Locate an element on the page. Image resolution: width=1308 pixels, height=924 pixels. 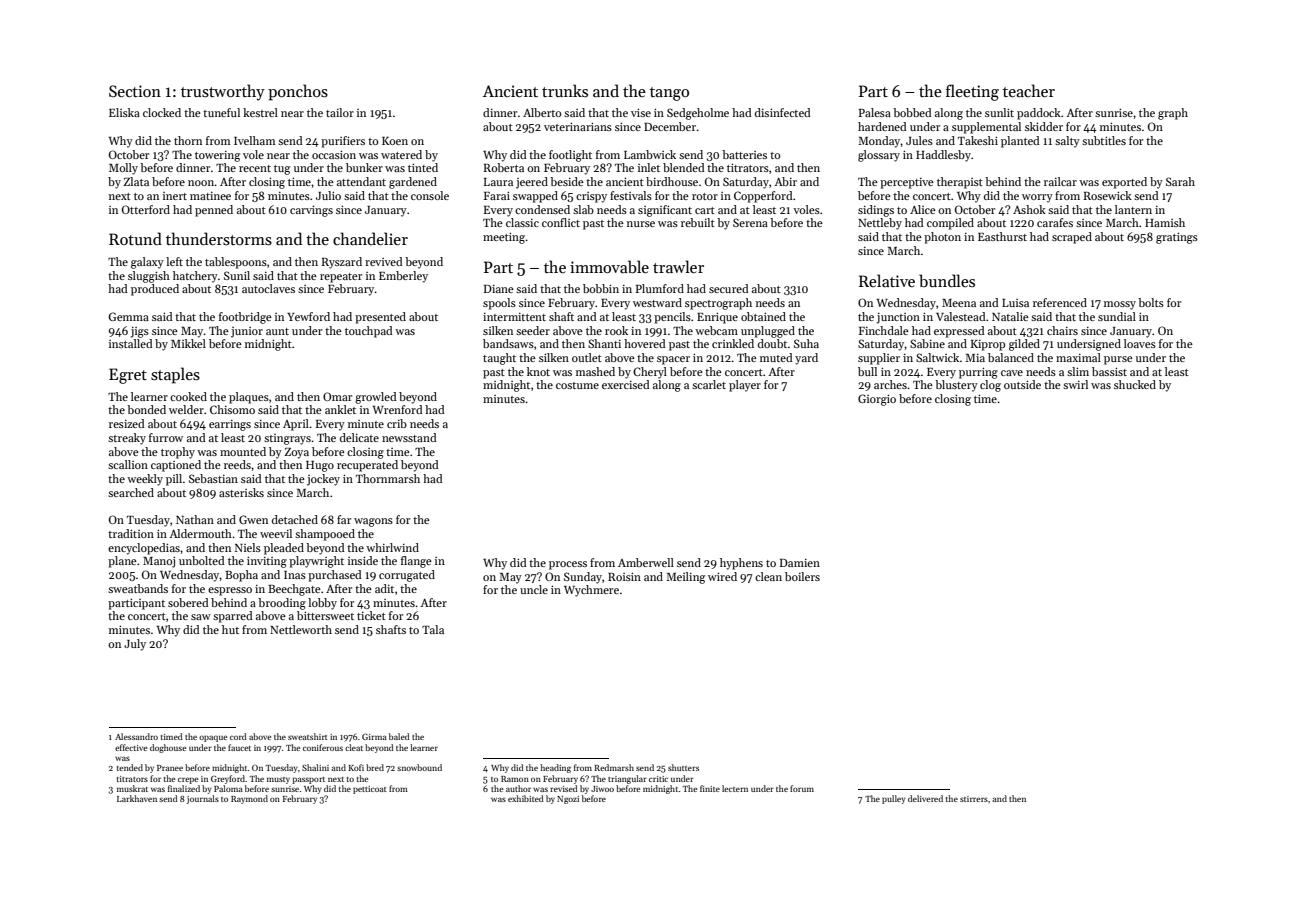
batteries is located at coordinates (744, 154).
